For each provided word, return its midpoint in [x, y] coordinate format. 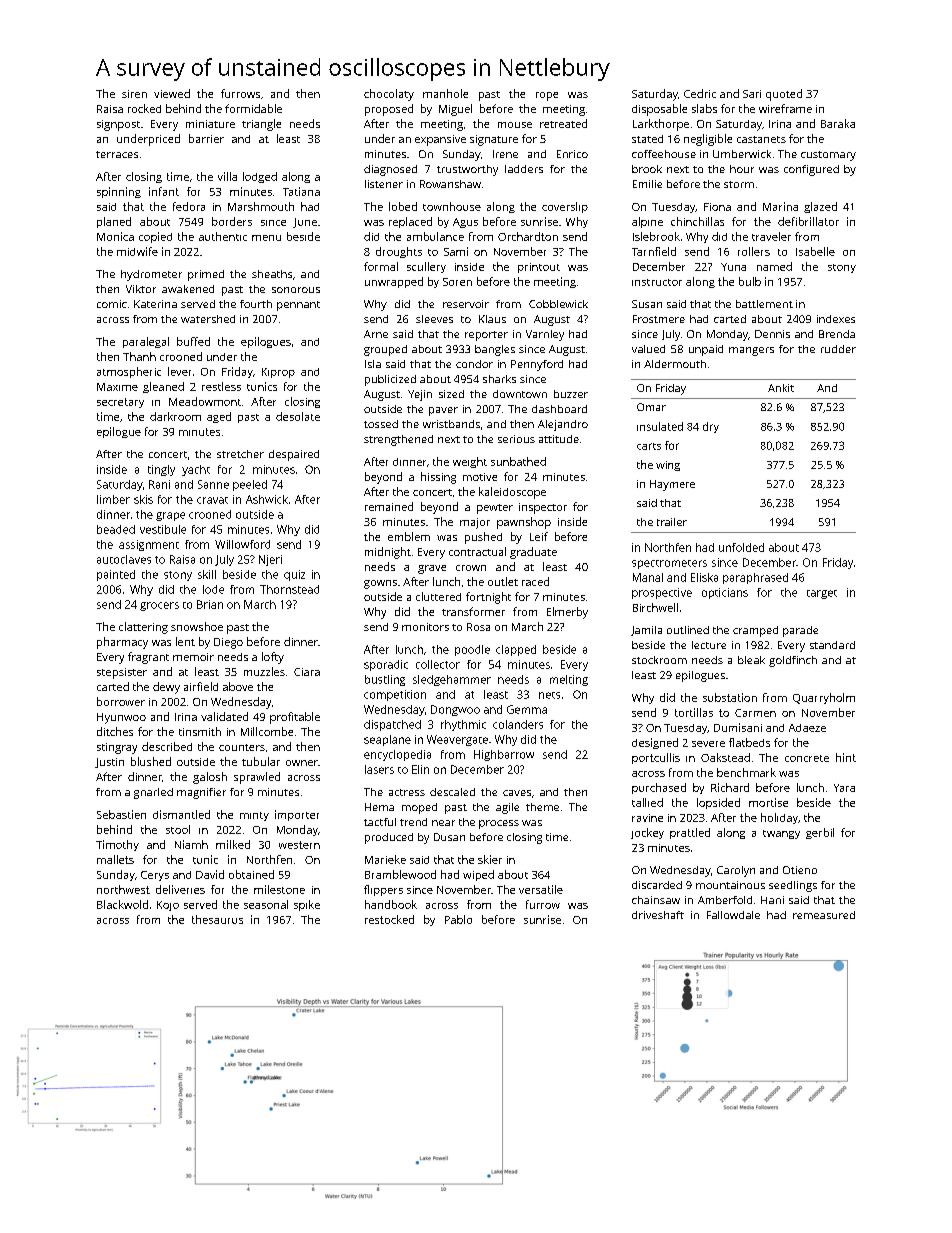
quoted [784, 95]
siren [134, 94]
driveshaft [658, 915]
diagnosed [390, 170]
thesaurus [217, 919]
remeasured [824, 915]
